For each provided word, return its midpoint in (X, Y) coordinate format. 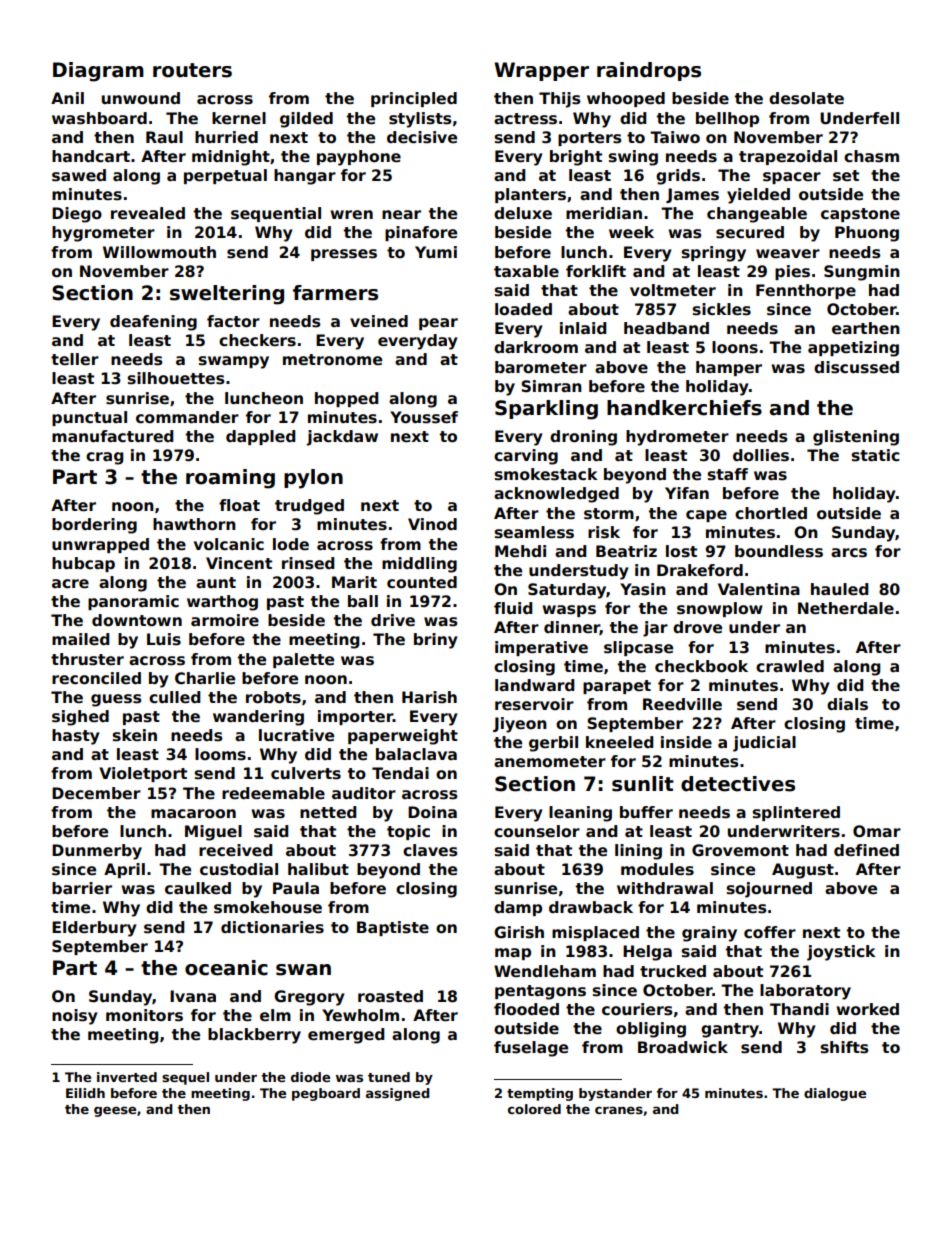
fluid (513, 608)
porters (589, 139)
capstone (860, 215)
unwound (141, 98)
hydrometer (677, 438)
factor (233, 321)
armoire (225, 620)
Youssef (424, 417)
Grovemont (740, 850)
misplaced (595, 933)
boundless (779, 551)
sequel (185, 1078)
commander (187, 417)
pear (438, 324)
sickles (722, 309)
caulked (198, 888)
